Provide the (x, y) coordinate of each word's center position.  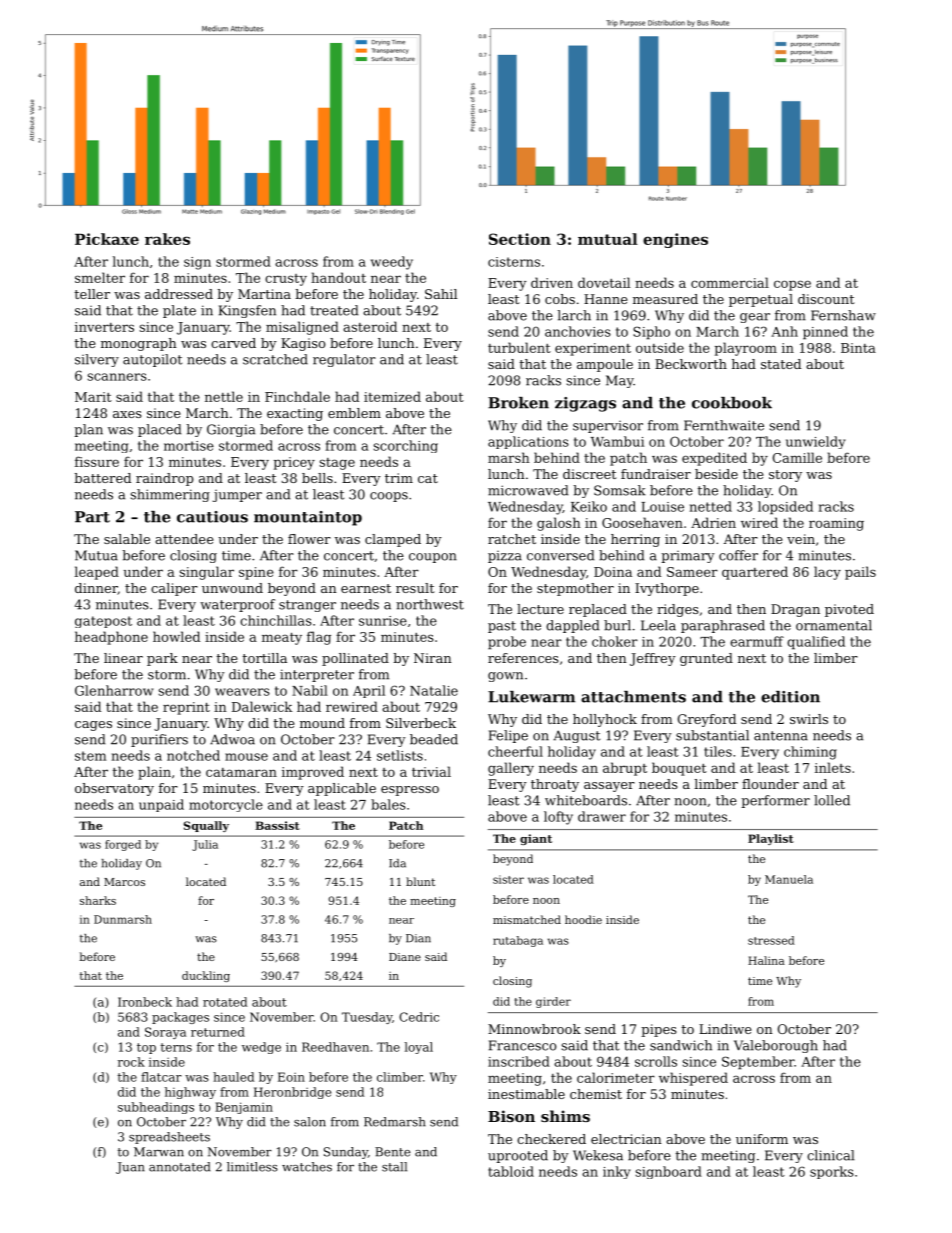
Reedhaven (335, 1047)
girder (553, 1002)
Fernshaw (843, 315)
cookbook (732, 403)
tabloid (511, 1171)
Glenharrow (114, 690)
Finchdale (297, 396)
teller (92, 294)
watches (307, 1167)
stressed (771, 940)
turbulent (519, 347)
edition (790, 697)
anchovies (578, 331)
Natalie (434, 690)
